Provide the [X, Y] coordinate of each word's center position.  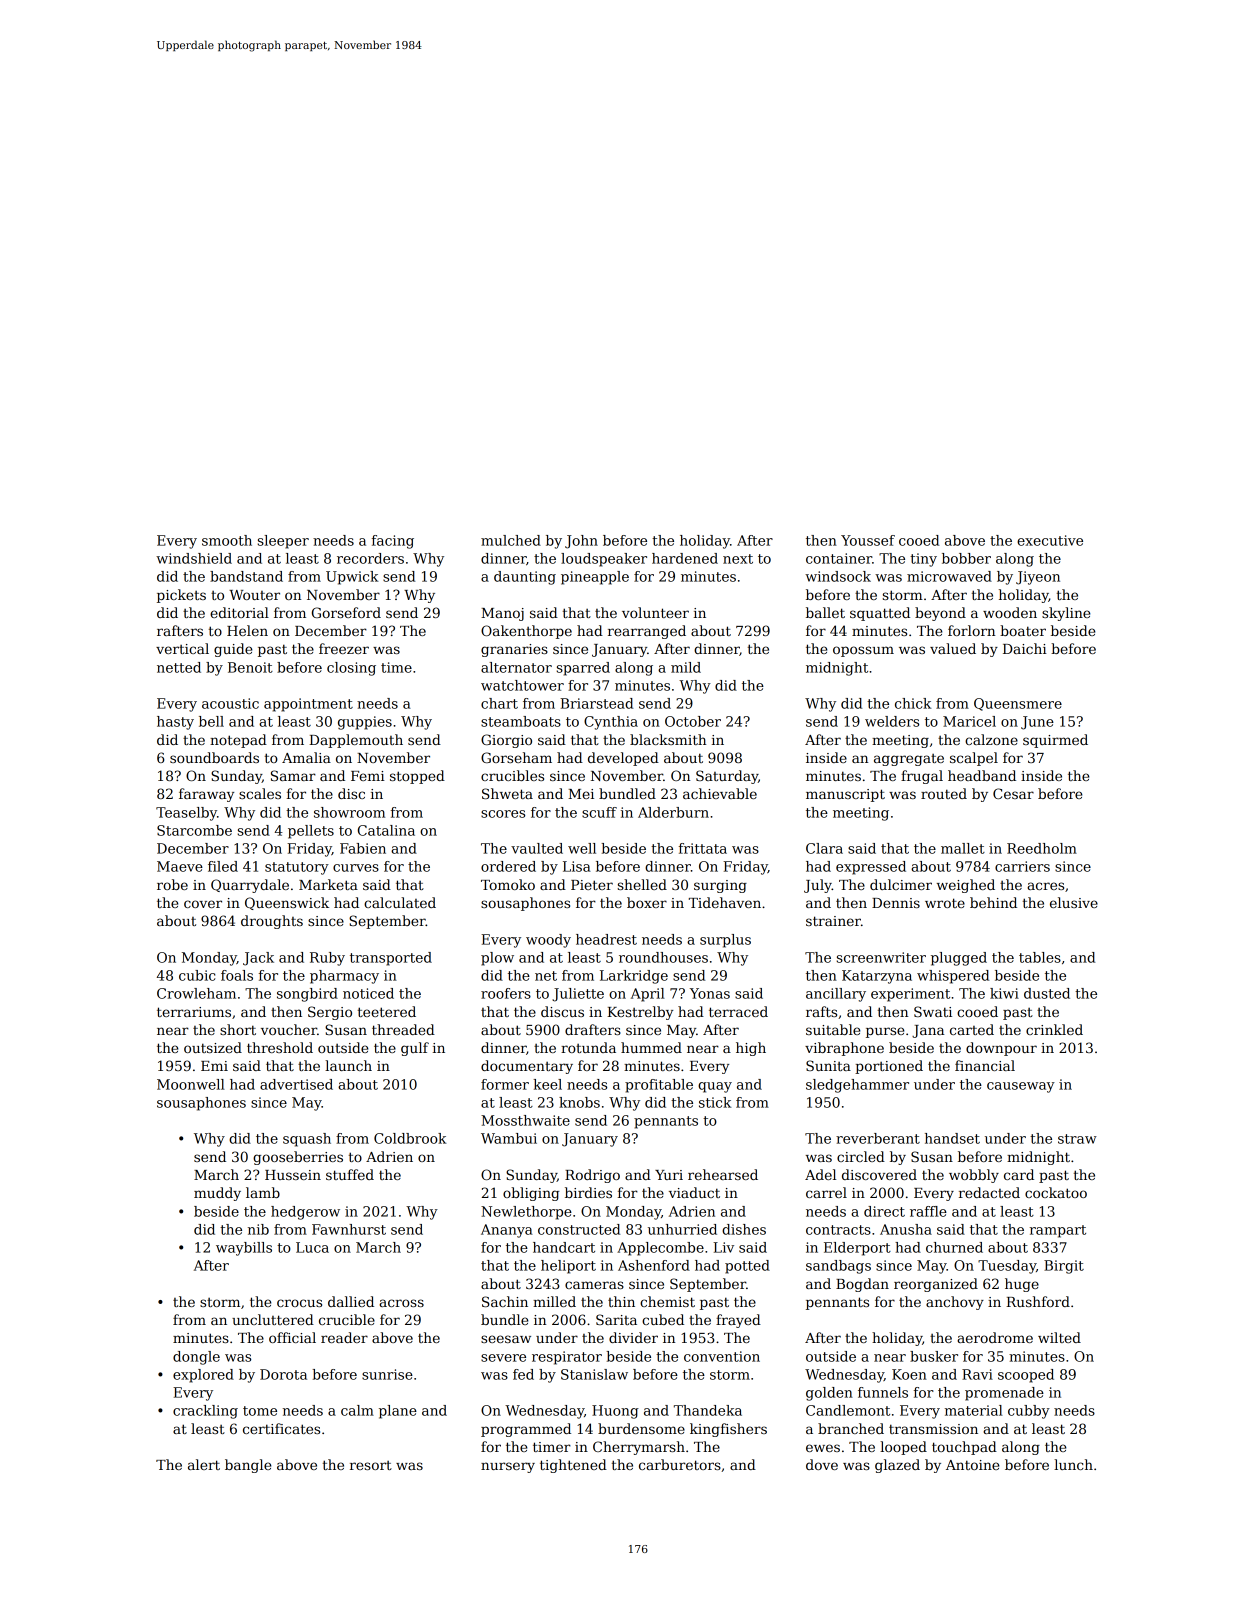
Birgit [1064, 1267]
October [693, 721]
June [1037, 723]
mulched [511, 540]
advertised [296, 1084]
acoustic [230, 703]
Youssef [868, 540]
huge [1022, 1285]
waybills [244, 1249]
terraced [738, 1011]
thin [621, 1301]
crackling [205, 1412]
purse [885, 1032]
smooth [227, 540]
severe [503, 1358]
